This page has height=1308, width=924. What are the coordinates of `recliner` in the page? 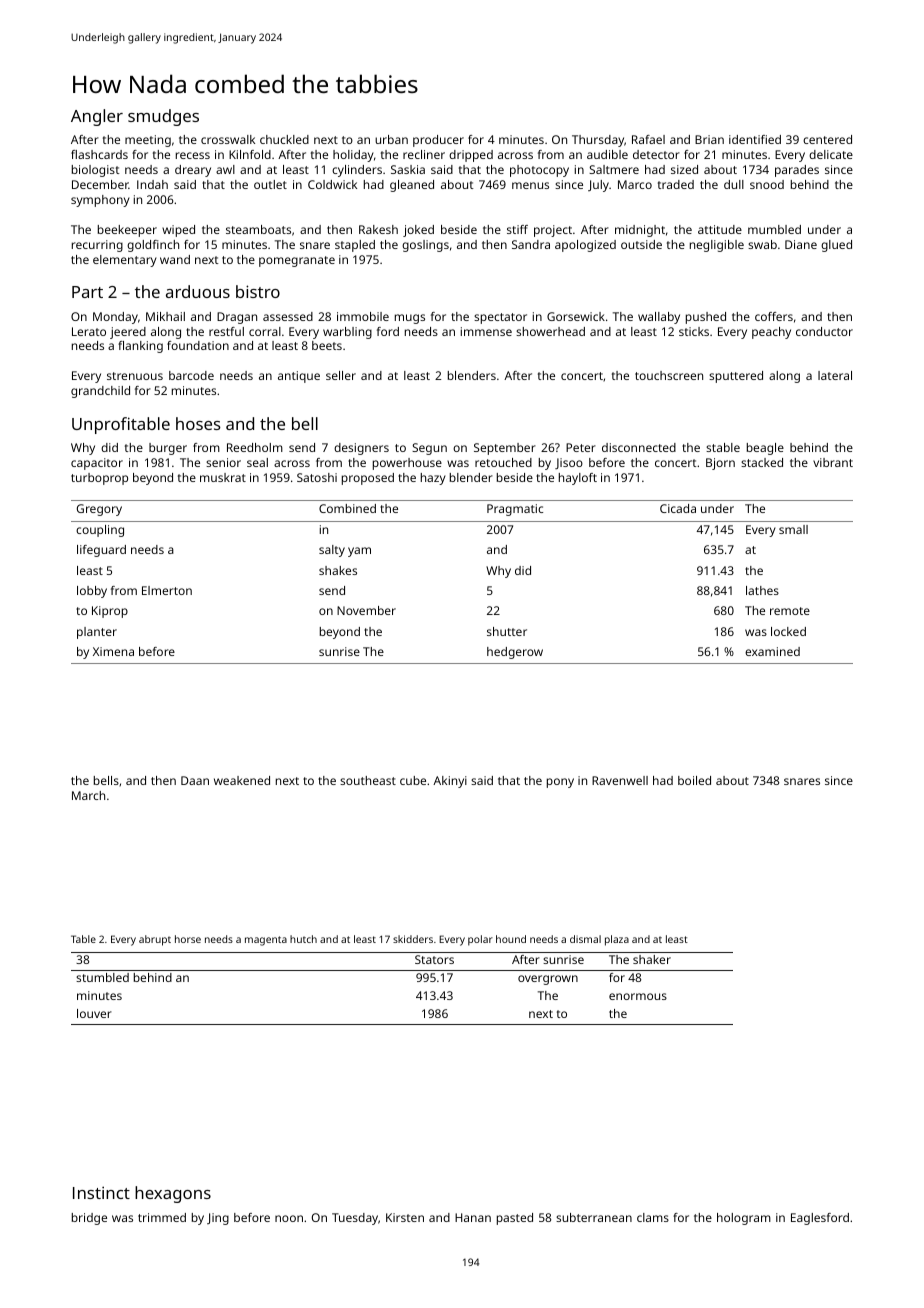 It's located at (424, 154).
